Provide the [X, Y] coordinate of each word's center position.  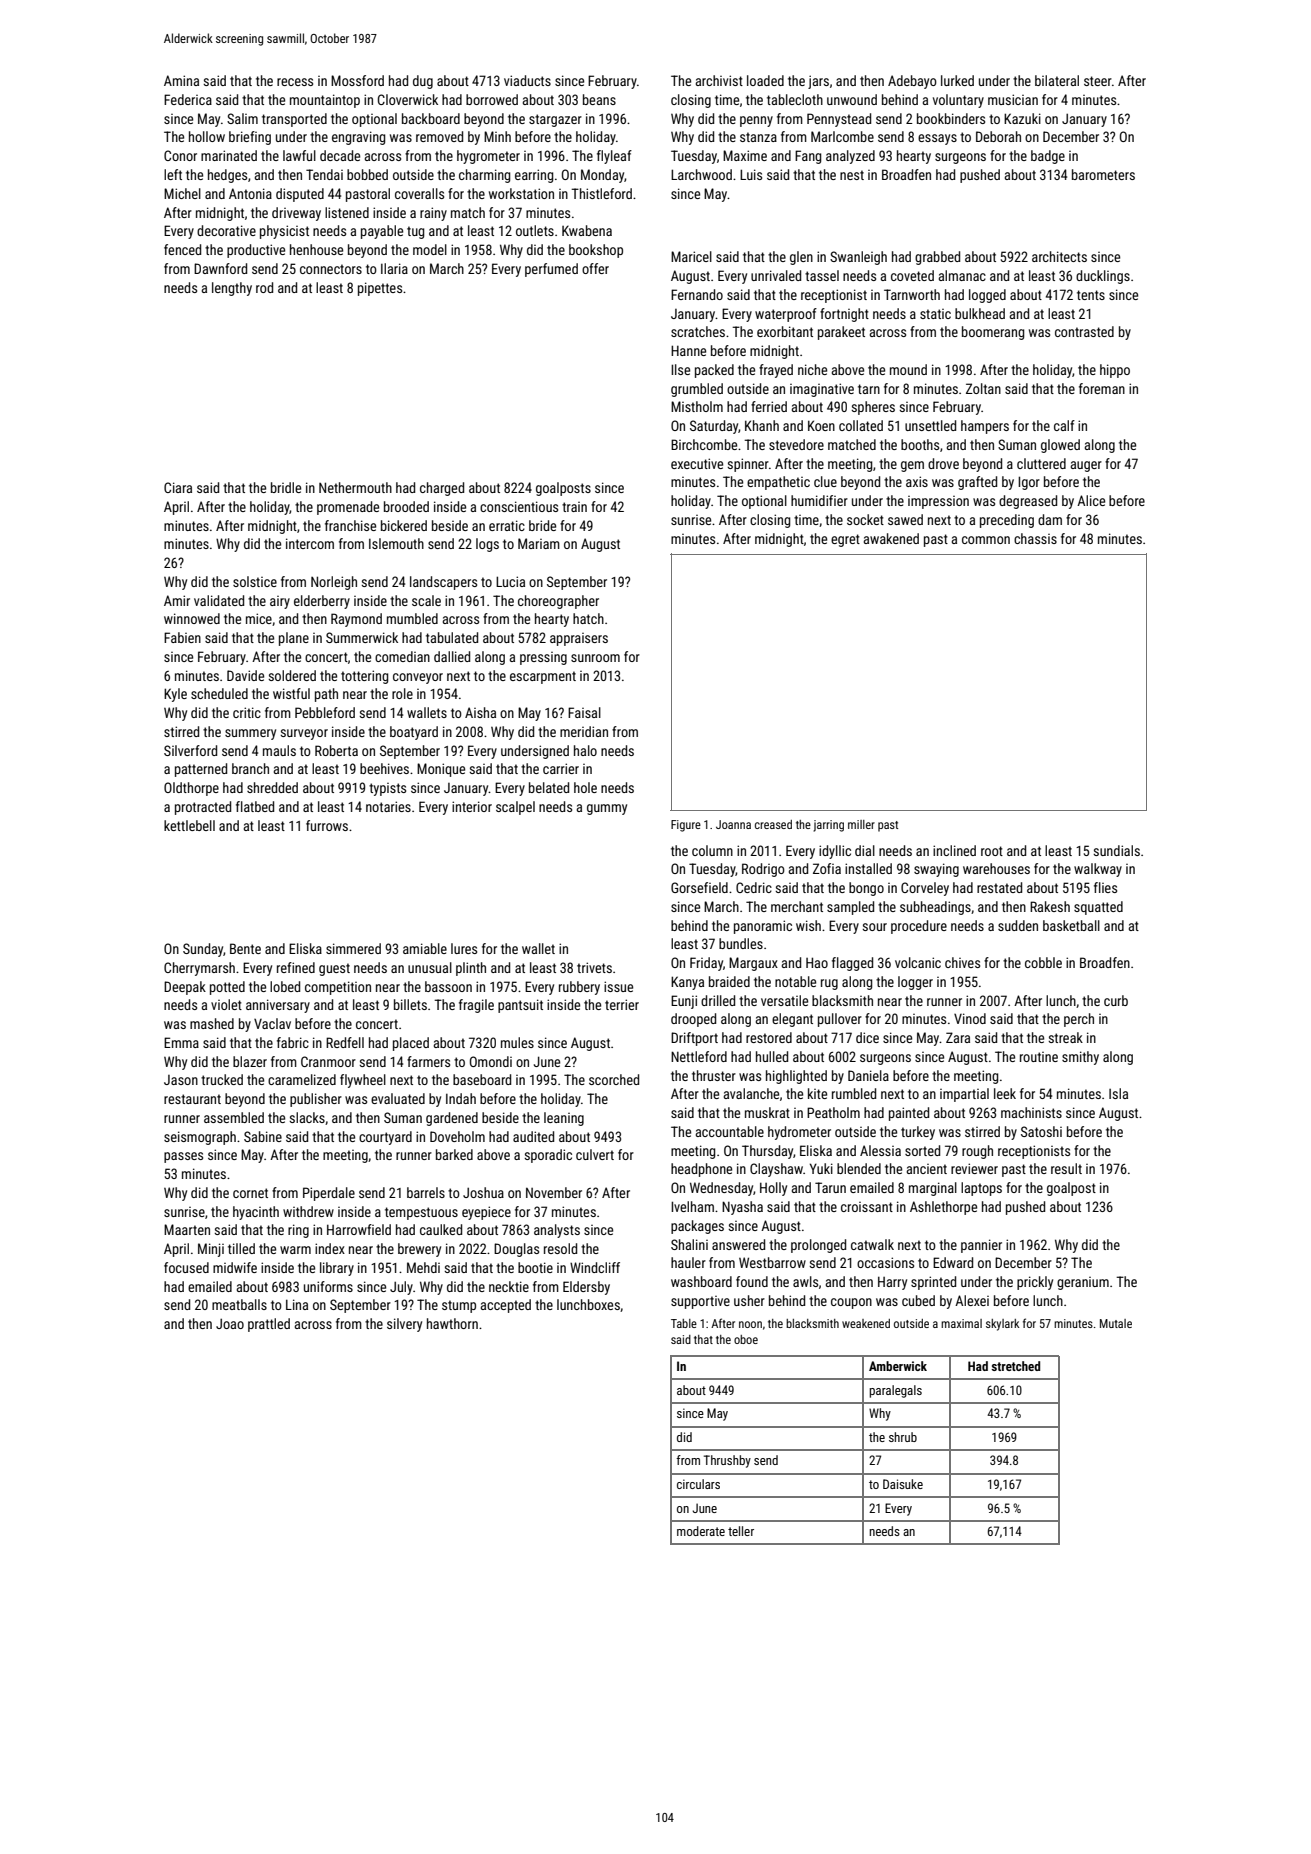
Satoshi [1041, 1131]
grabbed [937, 258]
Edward [953, 1262]
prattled [269, 1325]
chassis [1035, 538]
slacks [307, 1117]
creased [773, 824]
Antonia [250, 193]
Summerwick [362, 637]
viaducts [527, 80]
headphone [701, 1170]
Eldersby [586, 1288]
